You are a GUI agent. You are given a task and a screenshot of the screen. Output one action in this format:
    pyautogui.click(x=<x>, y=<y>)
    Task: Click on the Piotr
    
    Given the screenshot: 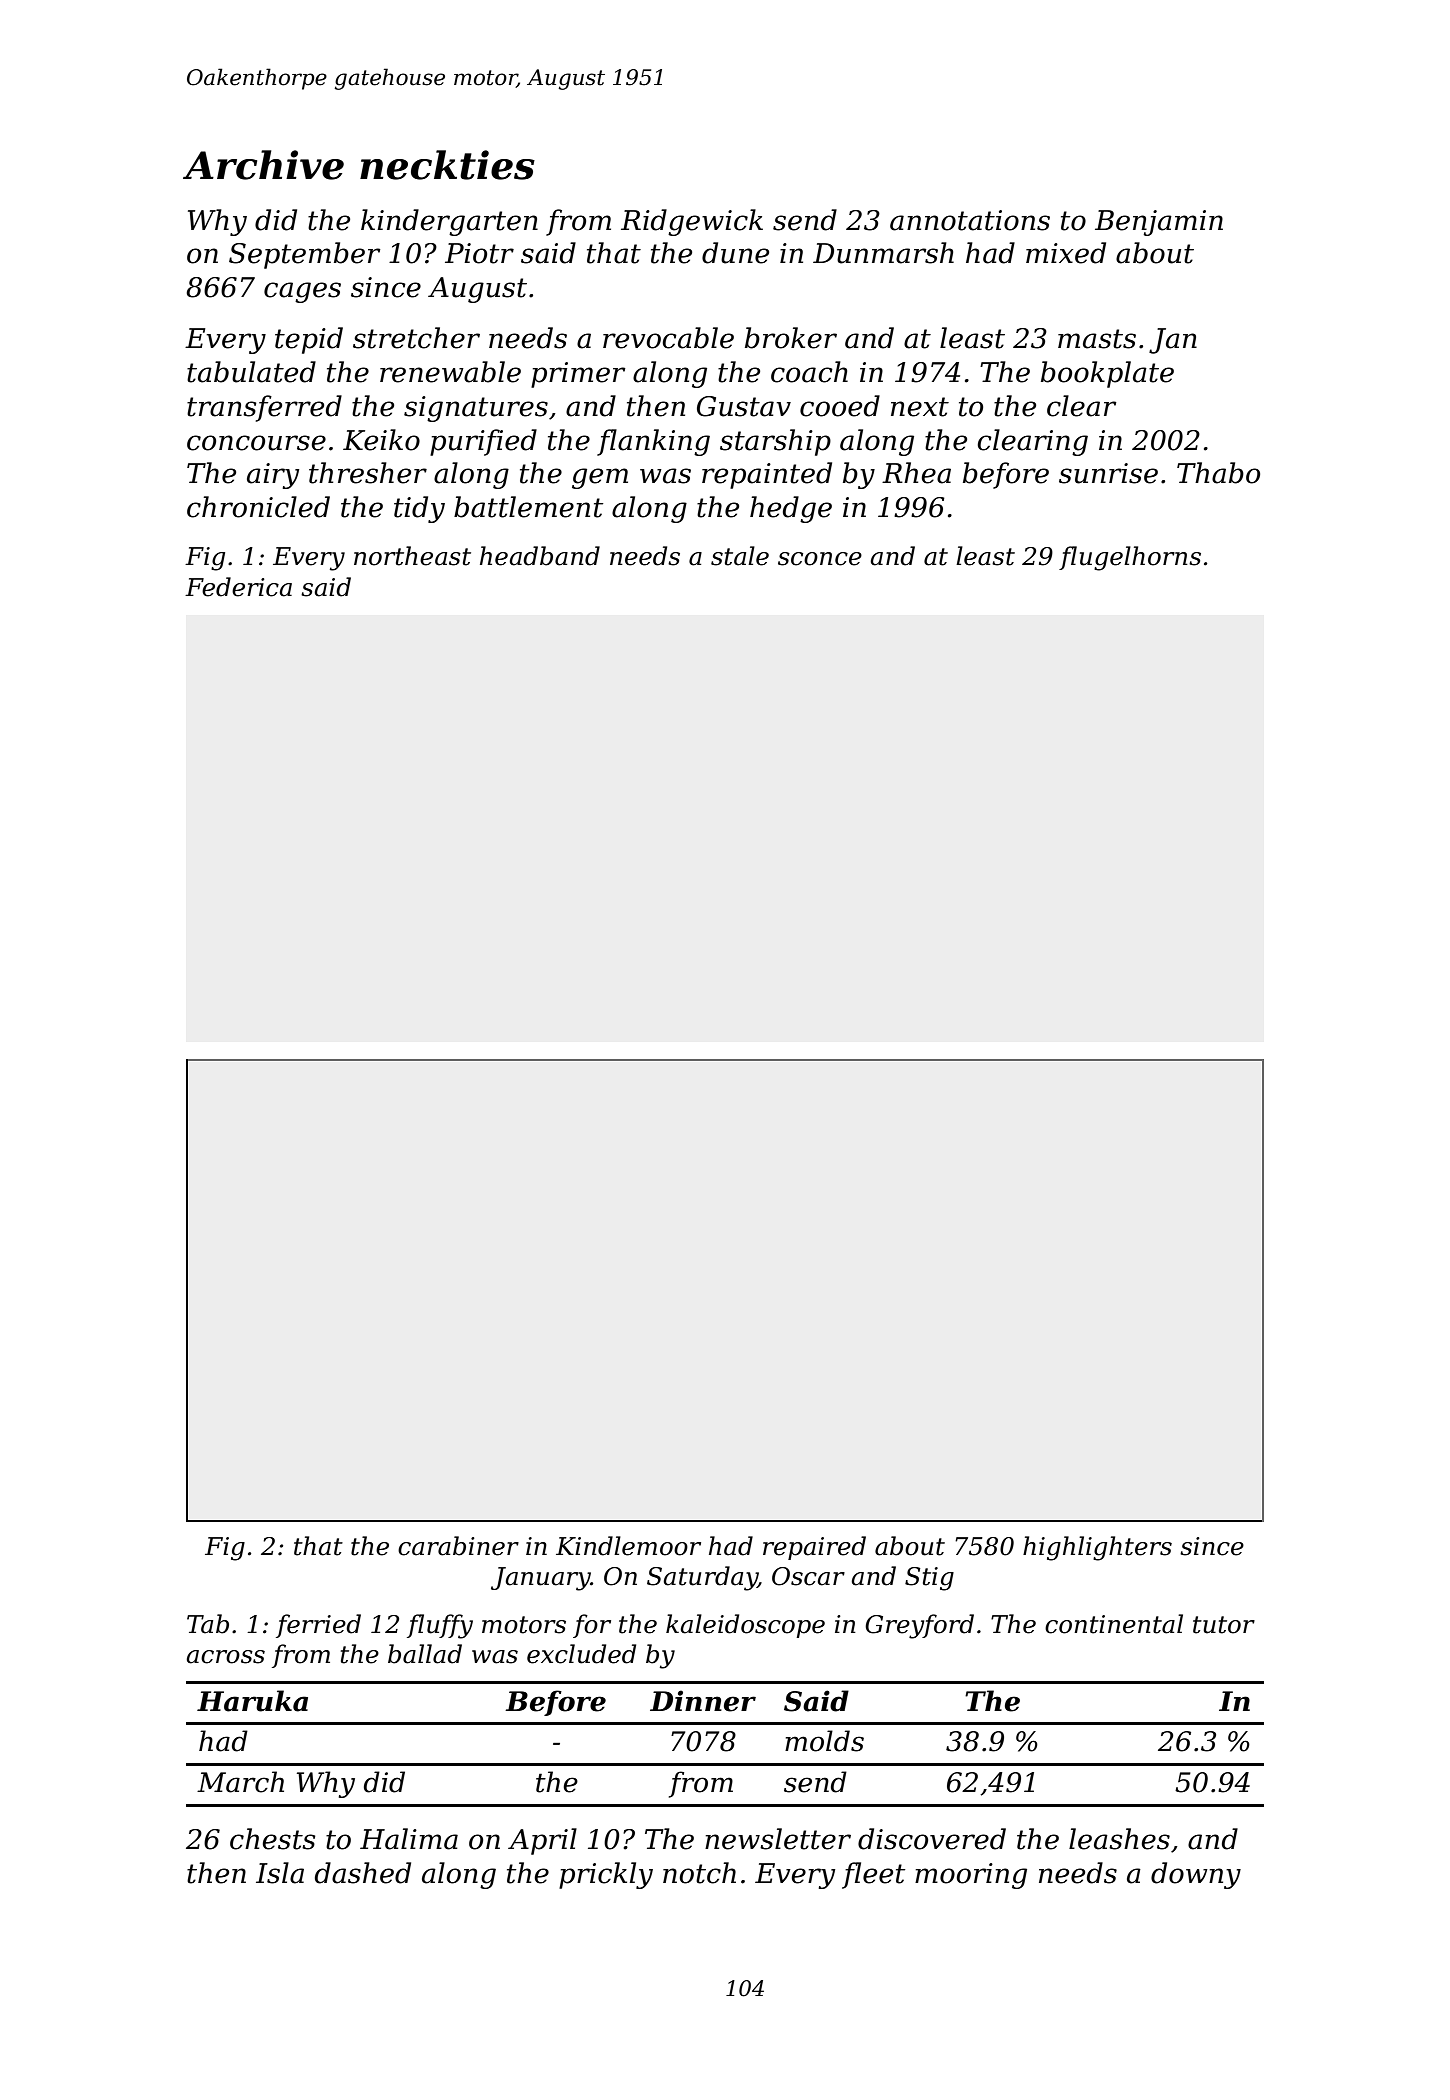 What is the action you would take?
    pyautogui.click(x=479, y=253)
